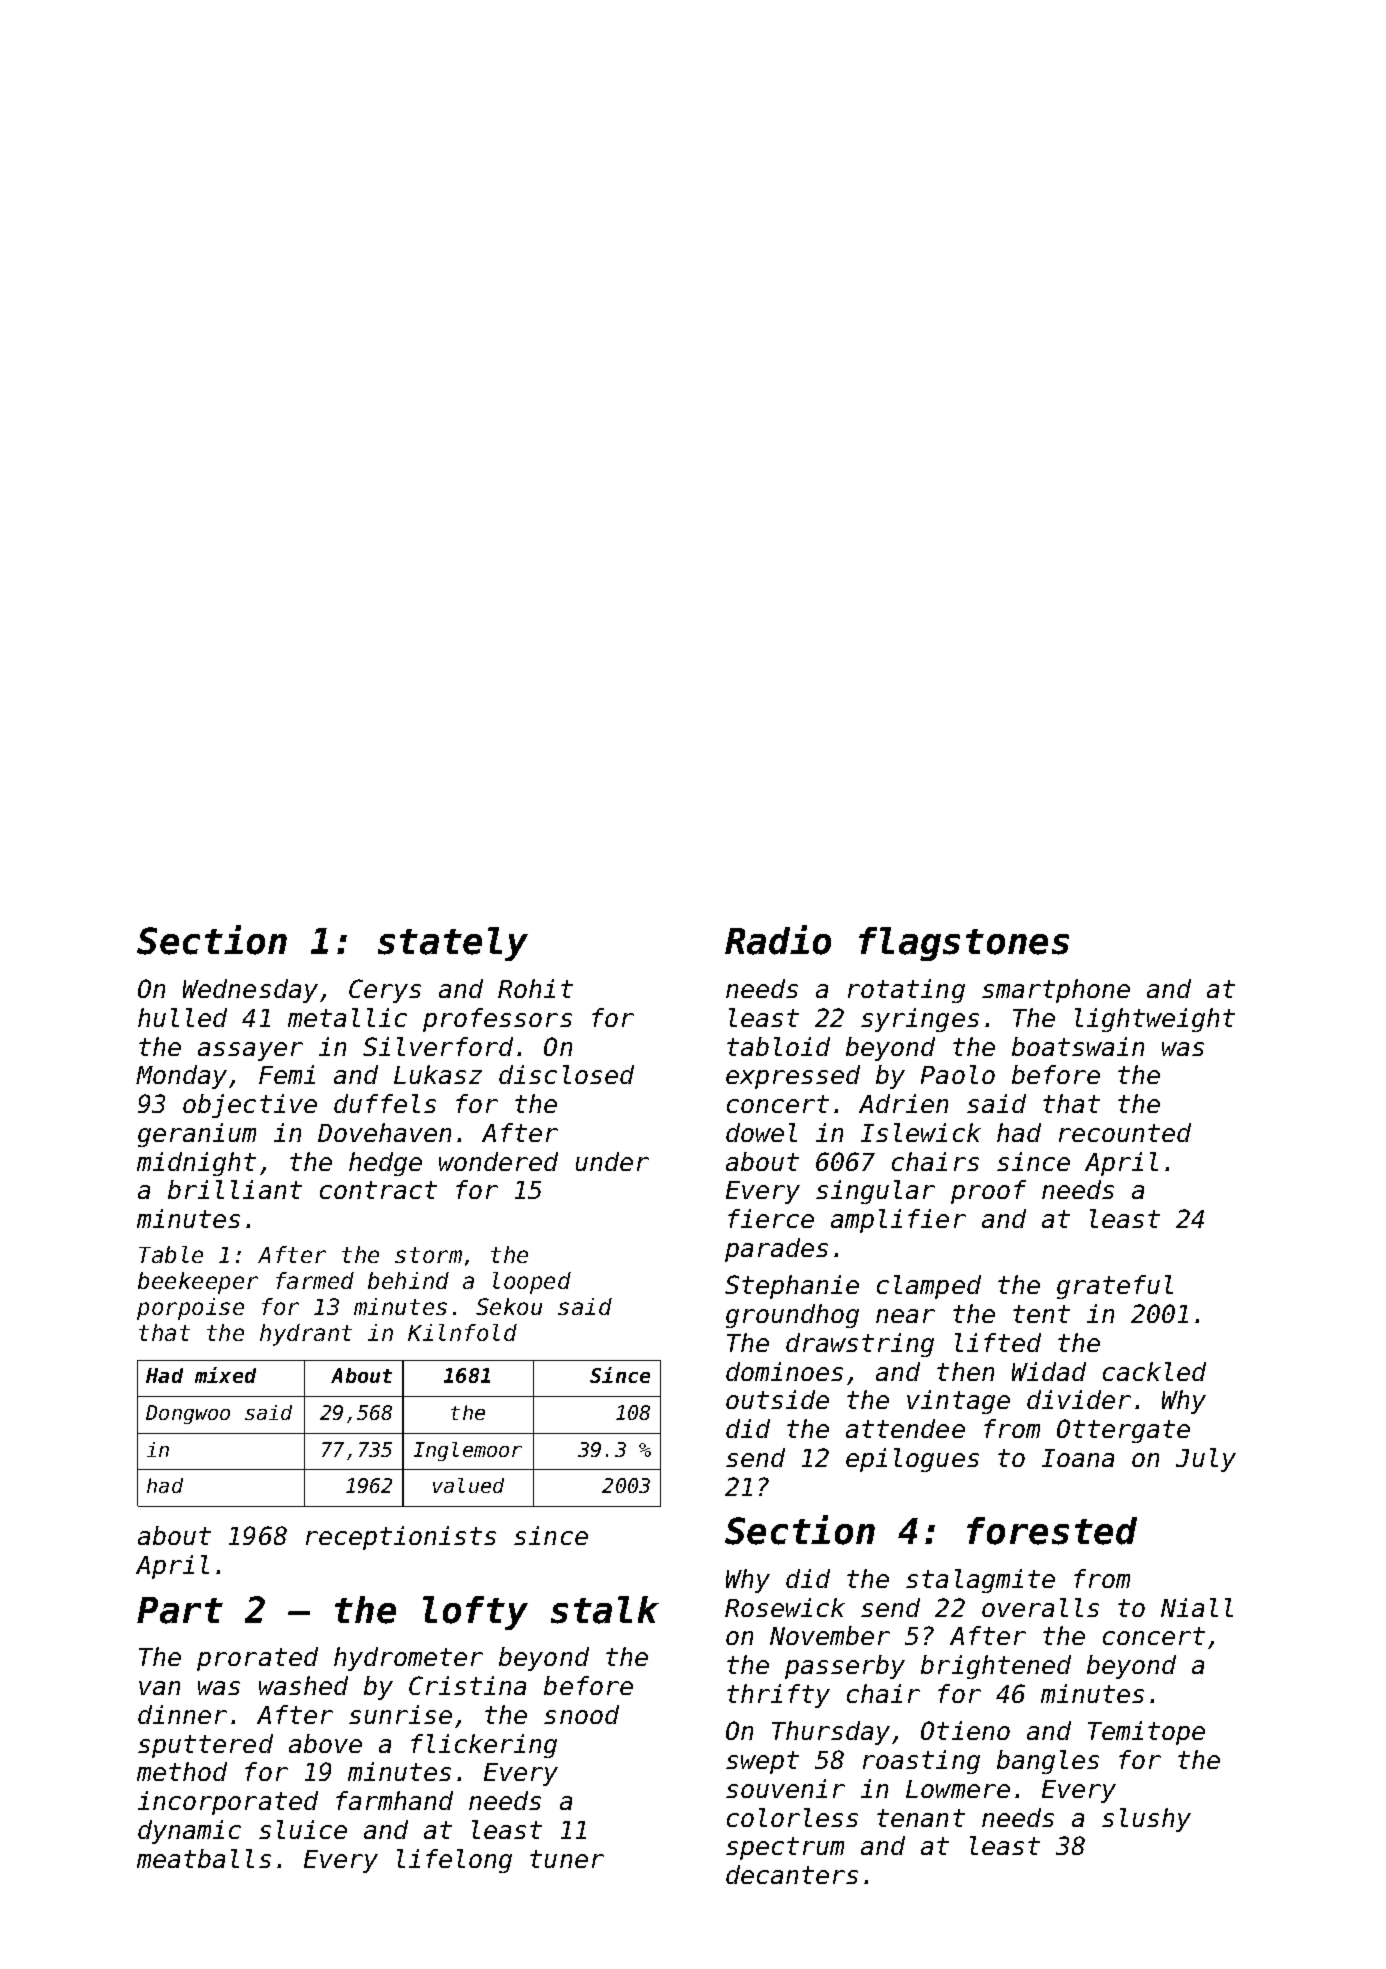 The width and height of the page is (1386, 1969). What do you see at coordinates (1078, 1458) in the page?
I see `Ioana` at bounding box center [1078, 1458].
